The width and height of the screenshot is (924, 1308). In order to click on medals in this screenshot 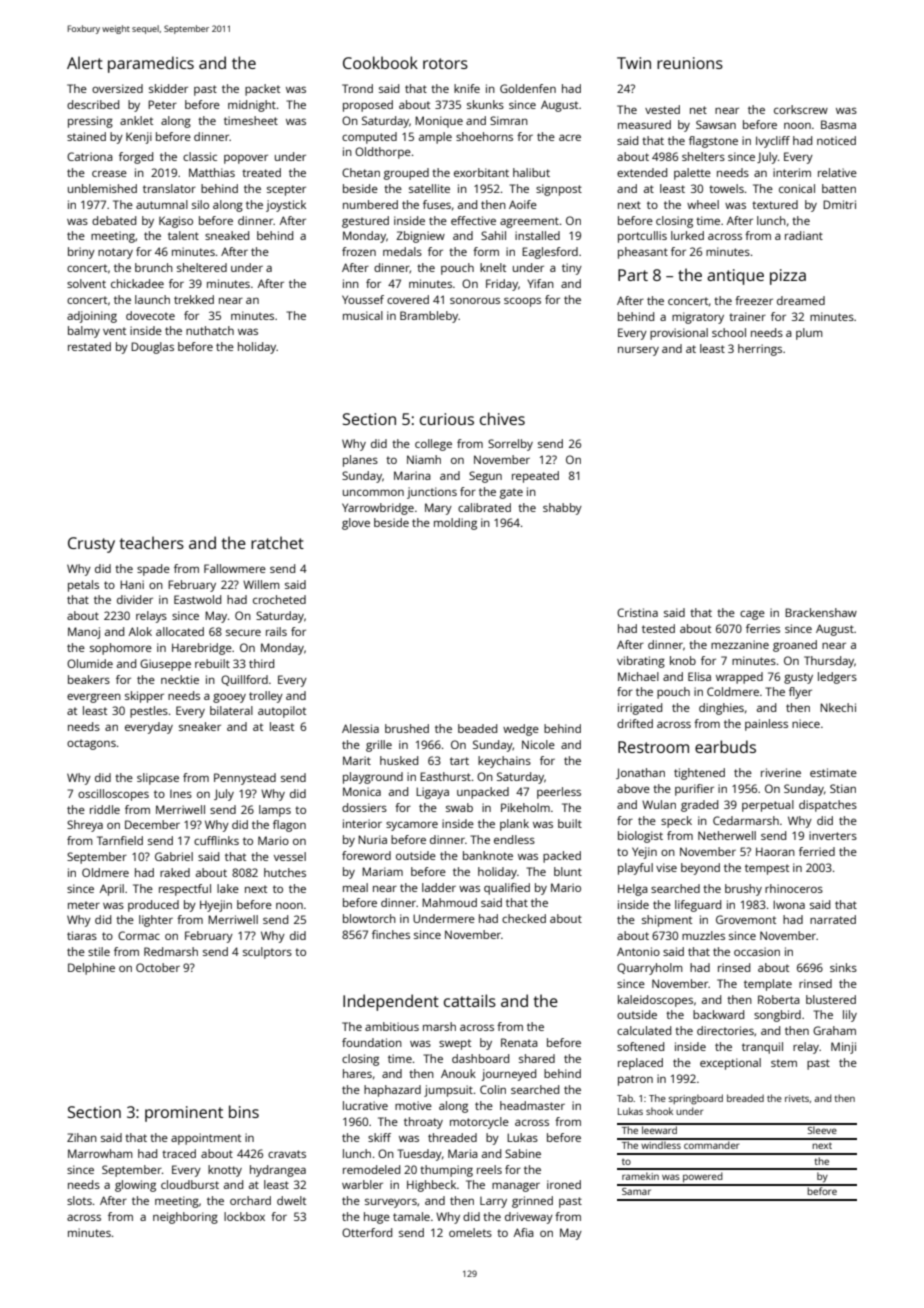, I will do `click(402, 251)`.
